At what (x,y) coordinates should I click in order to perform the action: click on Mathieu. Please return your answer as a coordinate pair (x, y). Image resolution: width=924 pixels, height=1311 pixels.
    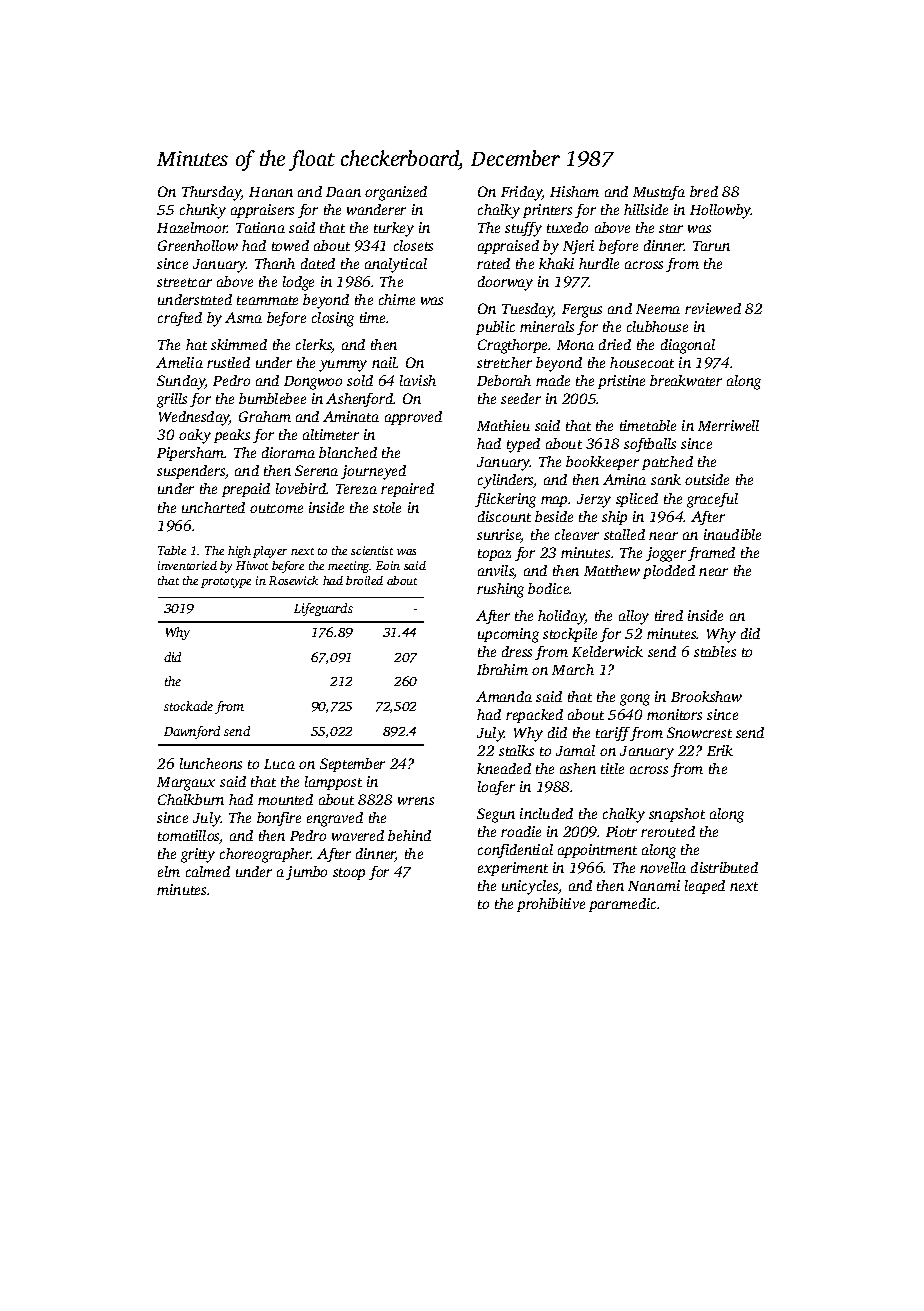
    Looking at the image, I should click on (503, 425).
